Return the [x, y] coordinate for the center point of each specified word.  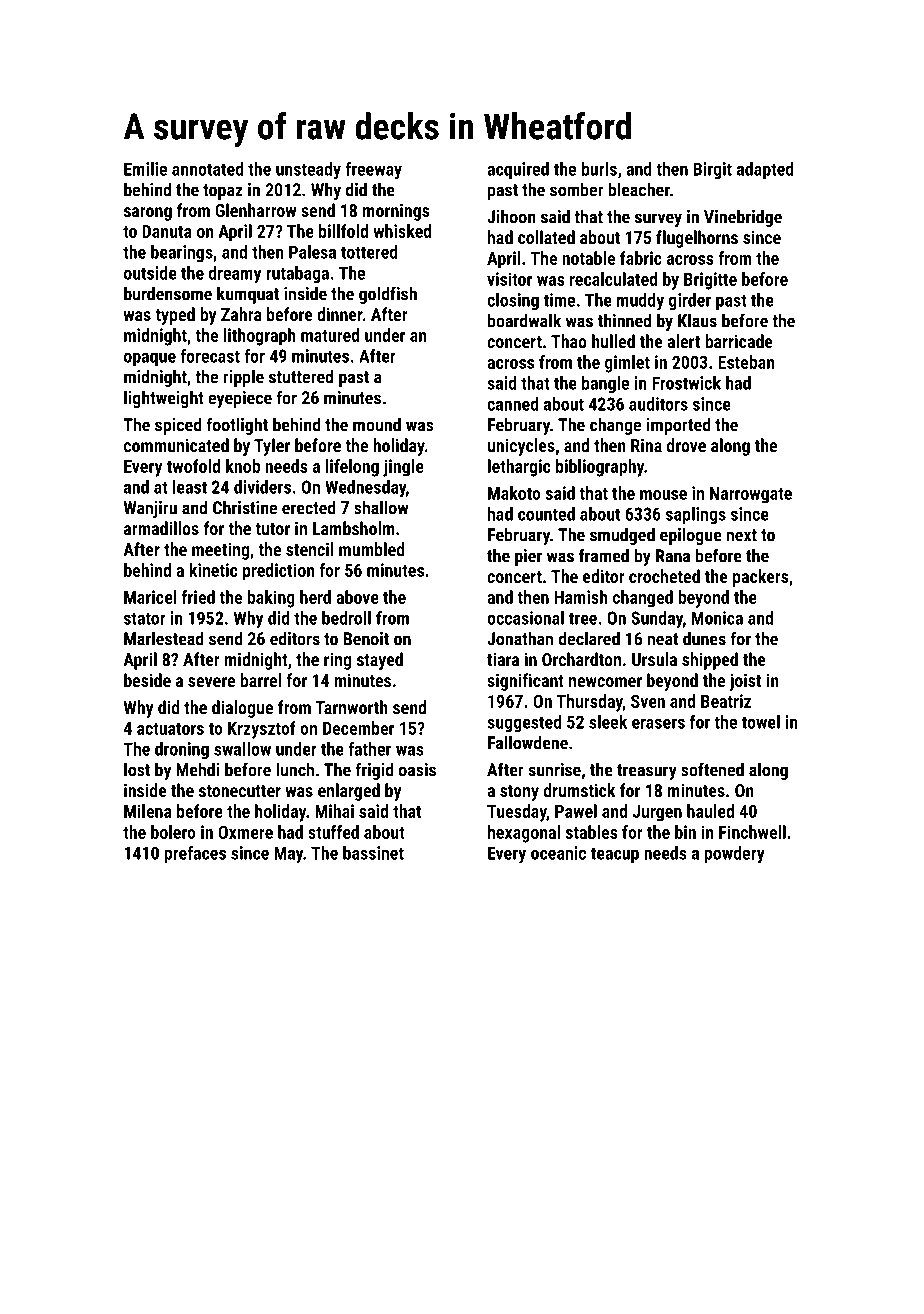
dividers [262, 487]
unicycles [521, 447]
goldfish [388, 295]
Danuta [167, 231]
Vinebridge [743, 218]
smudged [622, 536]
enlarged [349, 792]
